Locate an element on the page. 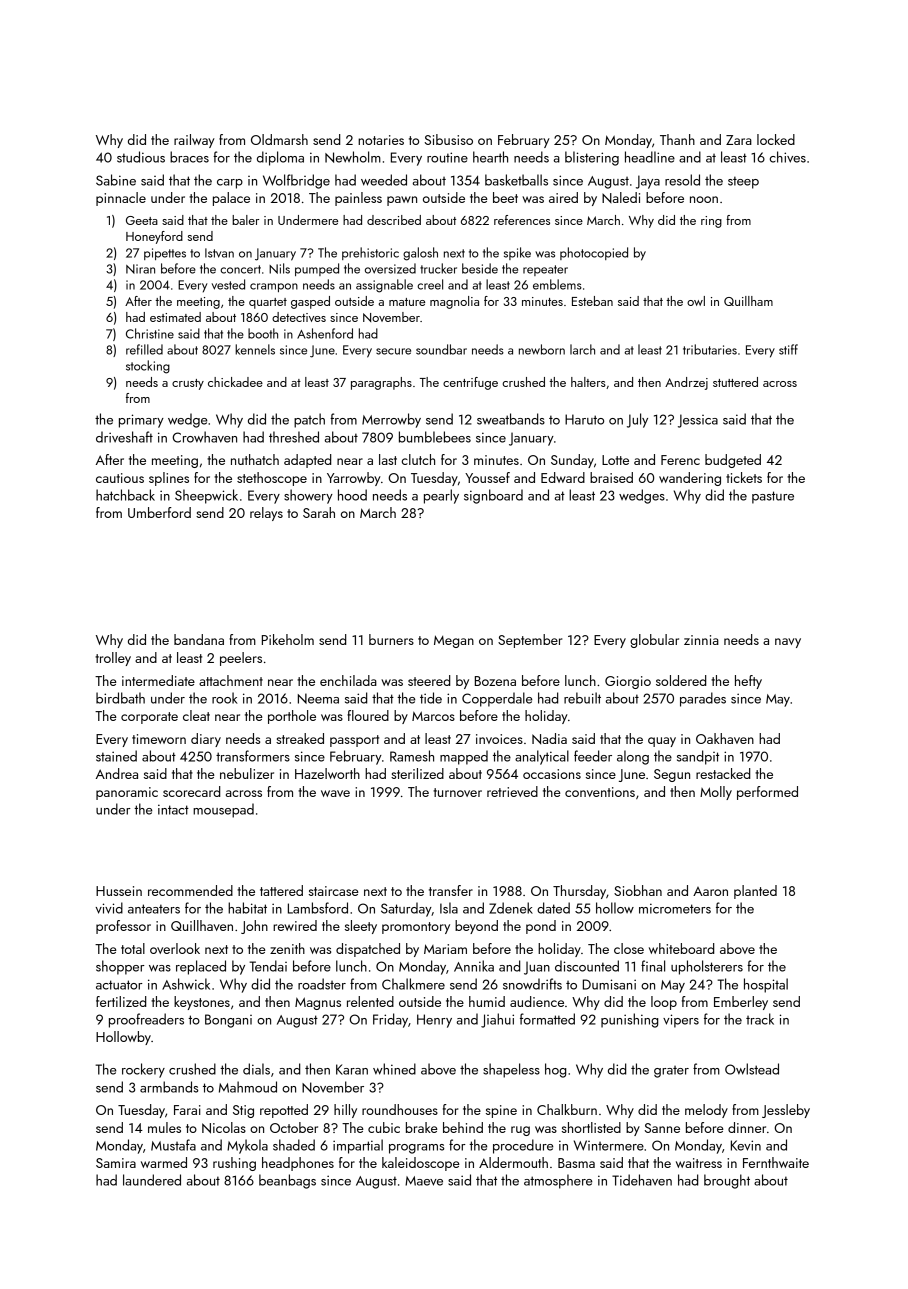  pinnacle is located at coordinates (121, 199).
